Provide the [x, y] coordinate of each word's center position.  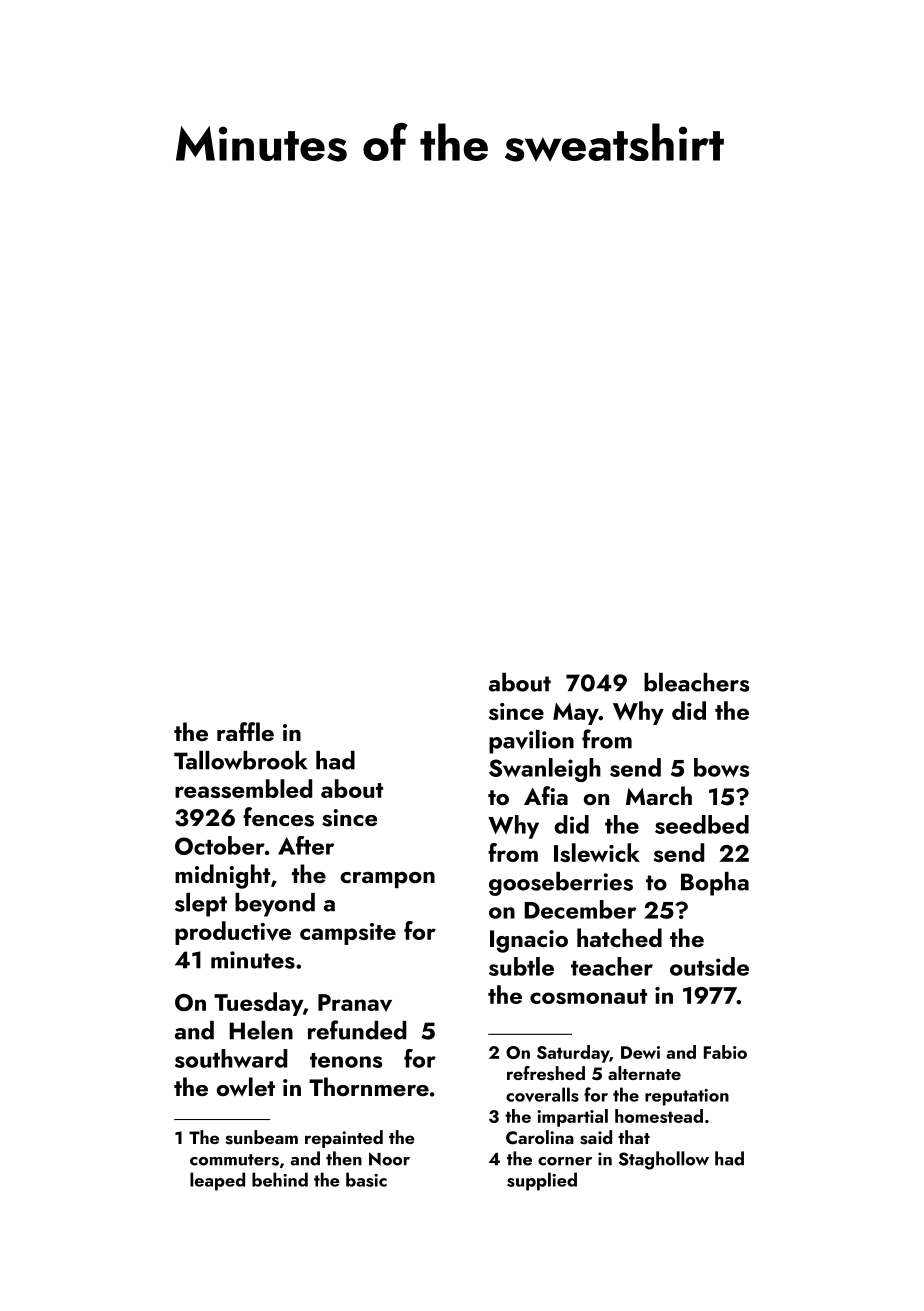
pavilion [531, 742]
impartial [572, 1118]
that [634, 1137]
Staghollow [664, 1160]
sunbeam [261, 1137]
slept [201, 905]
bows [721, 767]
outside [709, 966]
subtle [521, 966]
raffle [245, 731]
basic [366, 1179]
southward [231, 1058]
